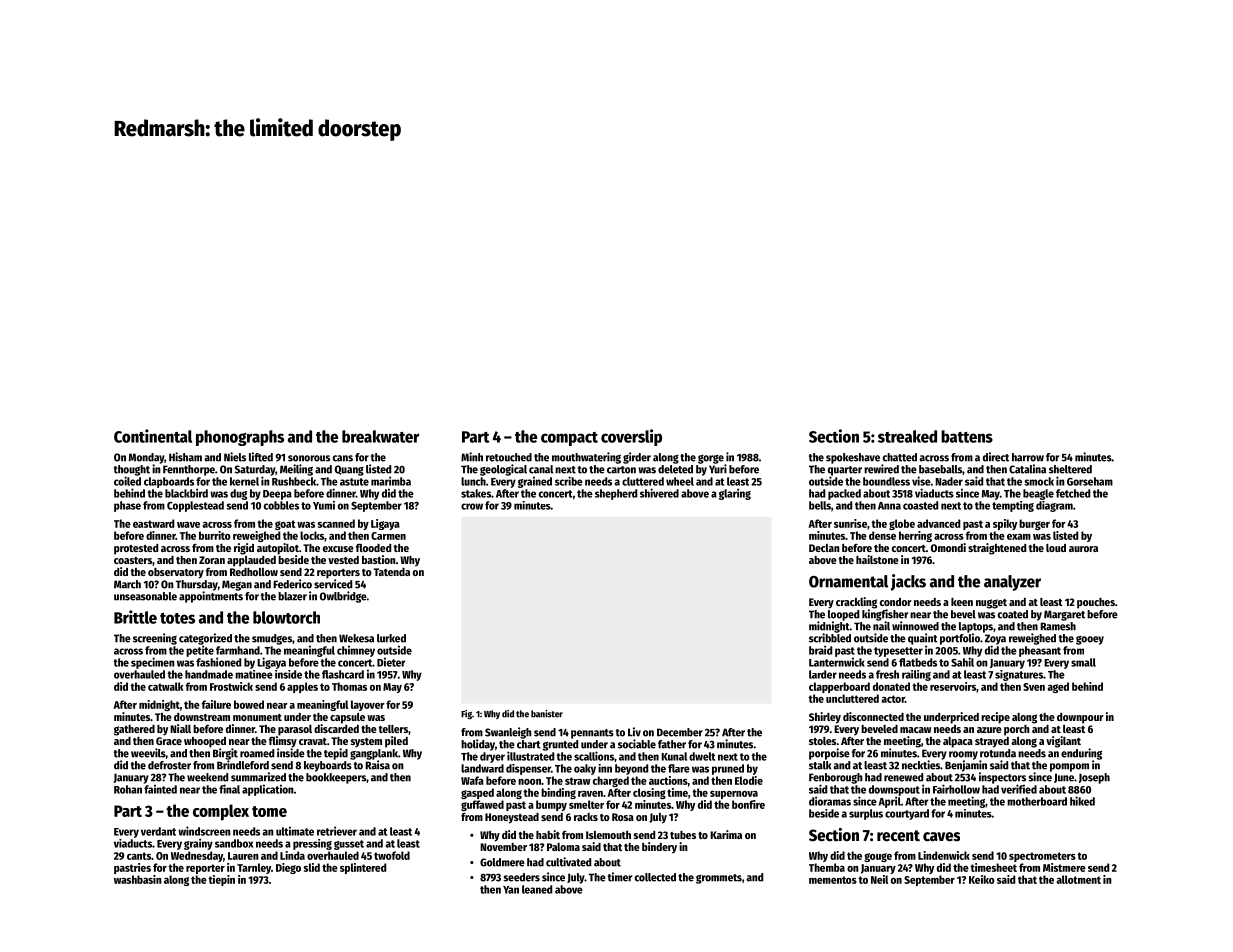 The width and height of the image is (1233, 952). What do you see at coordinates (139, 856) in the image?
I see `cants` at bounding box center [139, 856].
